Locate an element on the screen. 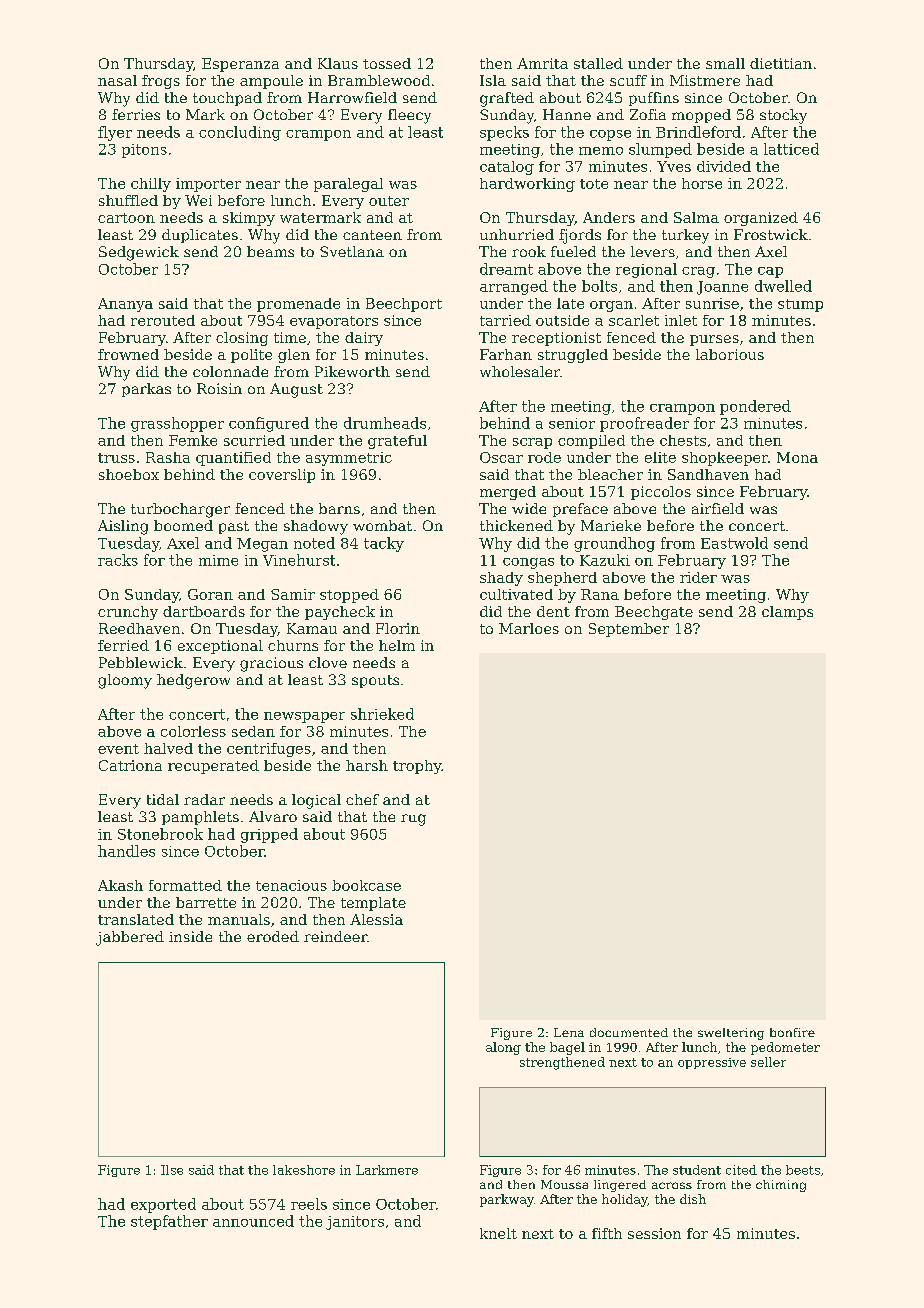  Goran is located at coordinates (210, 594).
